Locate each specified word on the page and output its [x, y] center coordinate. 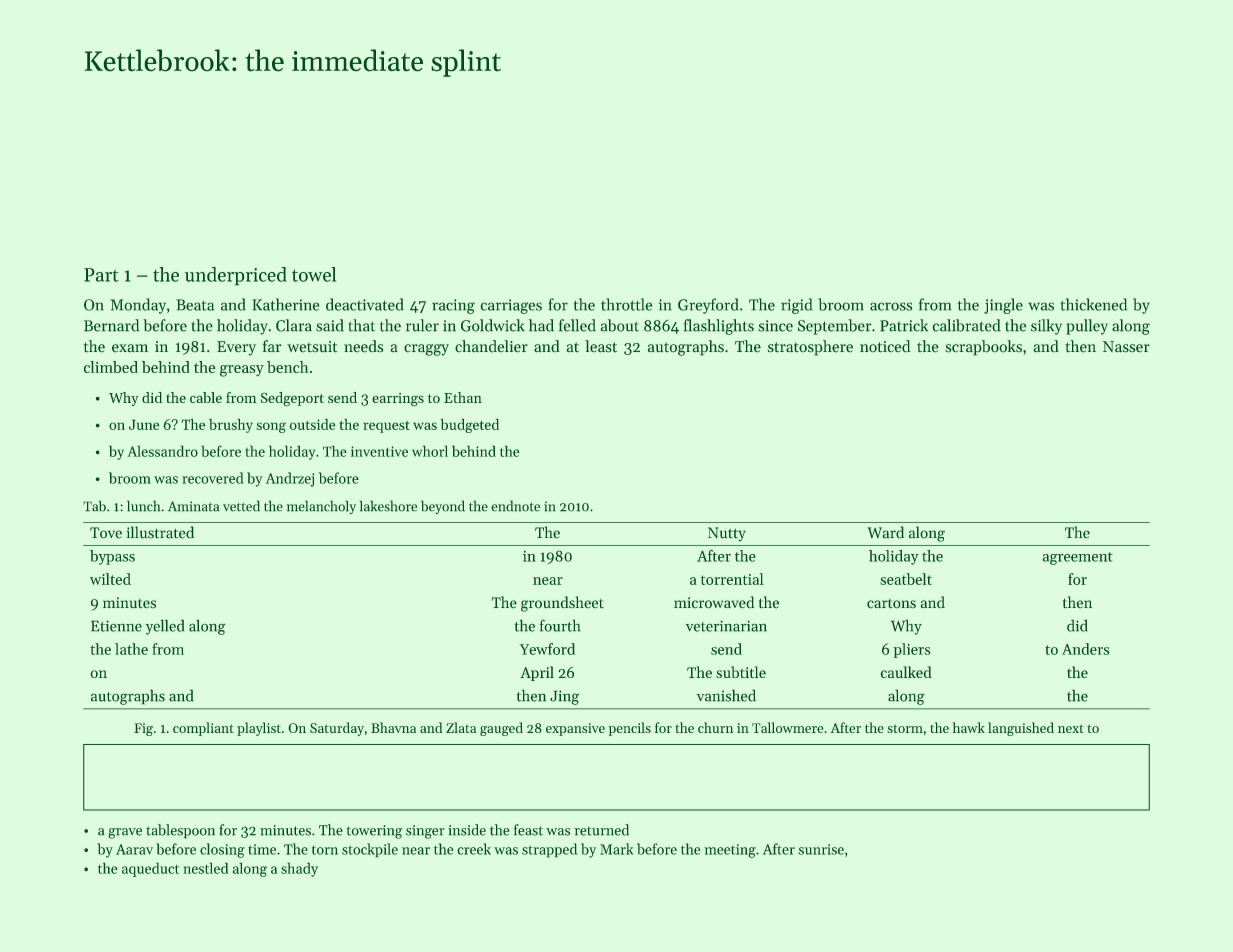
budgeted [469, 425]
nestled [206, 868]
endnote [515, 506]
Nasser [1126, 347]
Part [101, 275]
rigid [796, 306]
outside [312, 424]
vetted [241, 506]
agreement [1077, 558]
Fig [143, 729]
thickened [1093, 304]
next [1071, 728]
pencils [629, 729]
